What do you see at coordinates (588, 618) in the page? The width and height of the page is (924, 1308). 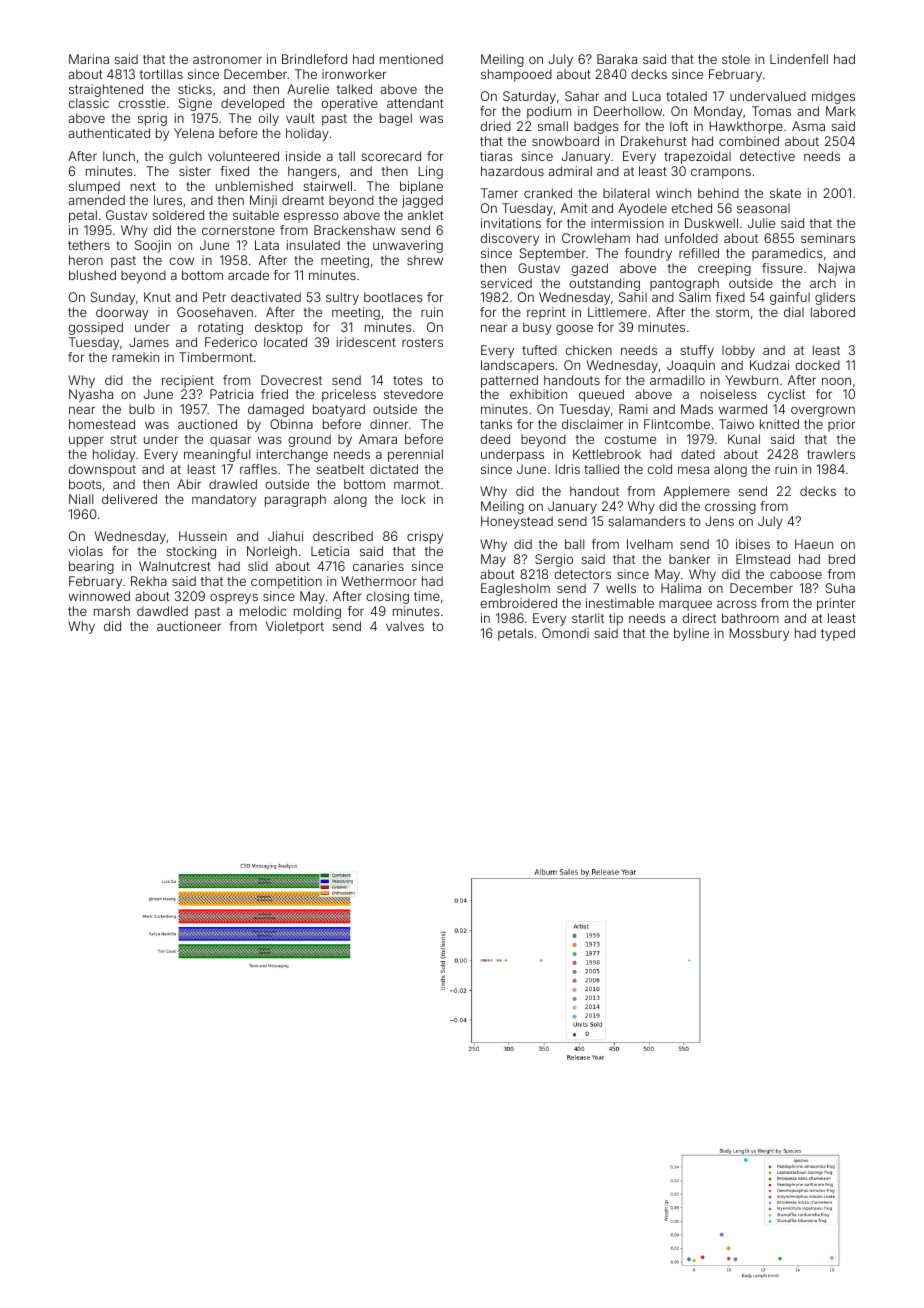 I see `starlit` at bounding box center [588, 618].
